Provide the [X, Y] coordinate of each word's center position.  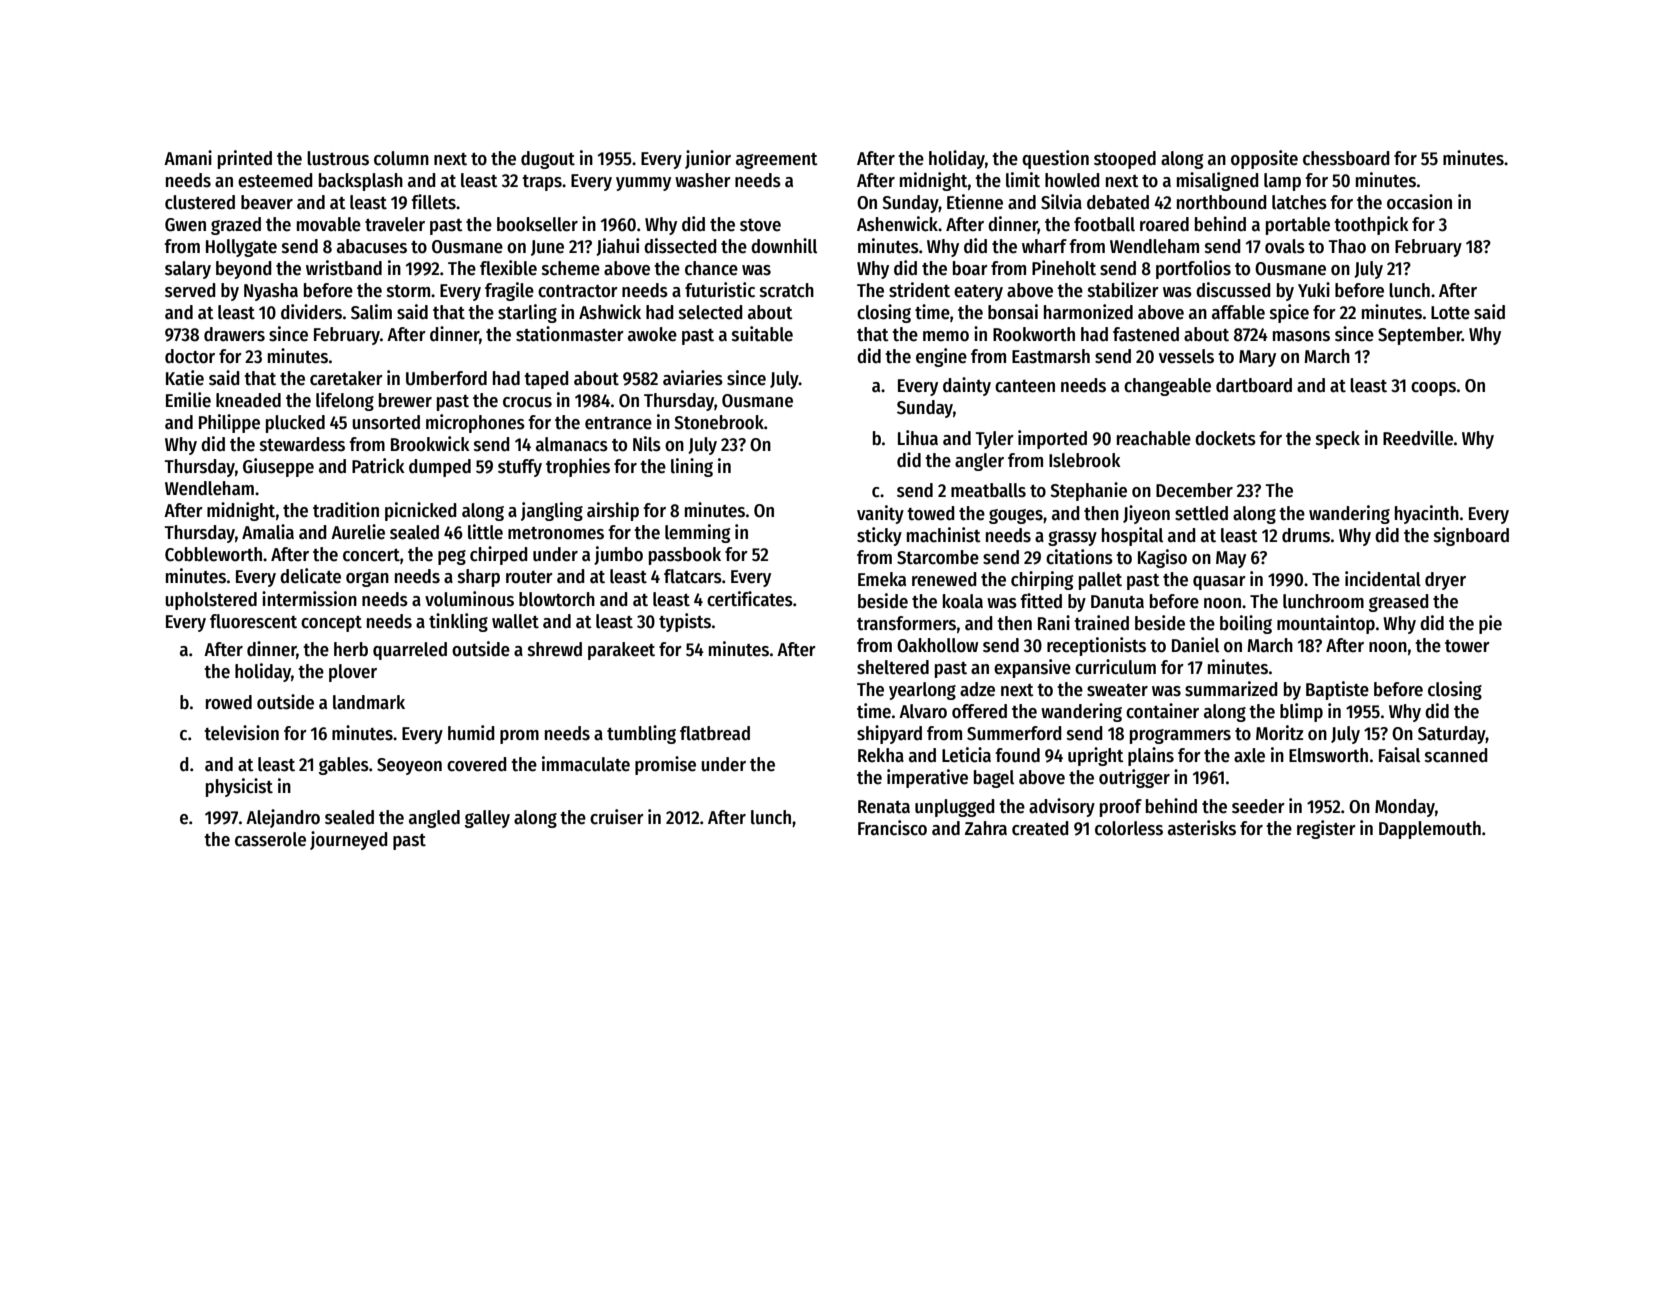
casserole [270, 839]
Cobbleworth [213, 554]
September [1420, 336]
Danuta [1117, 602]
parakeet [621, 651]
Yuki [1314, 290]
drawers [234, 334]
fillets [433, 202]
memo [946, 336]
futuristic [720, 290]
